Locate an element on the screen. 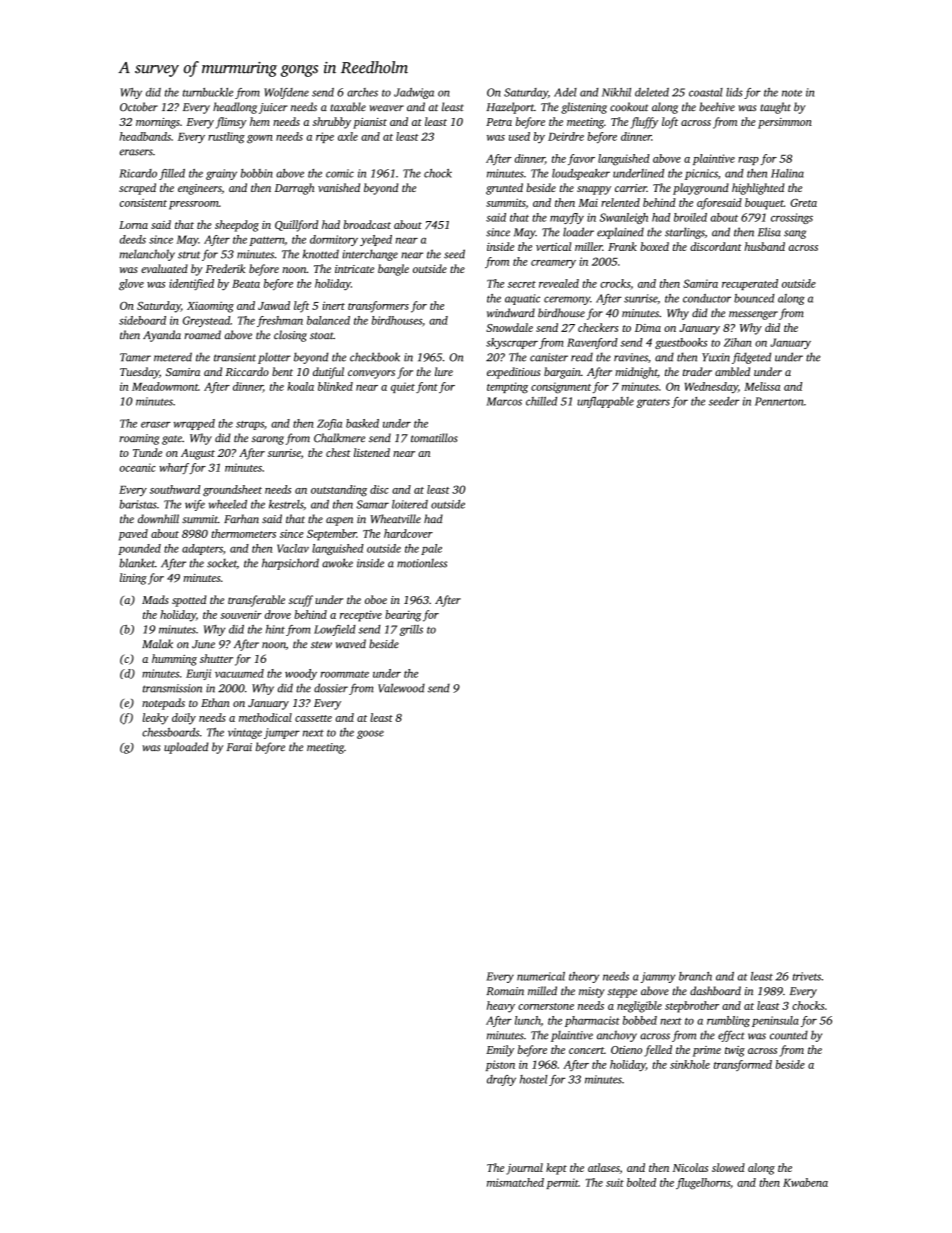  dashboard is located at coordinates (715, 990).
